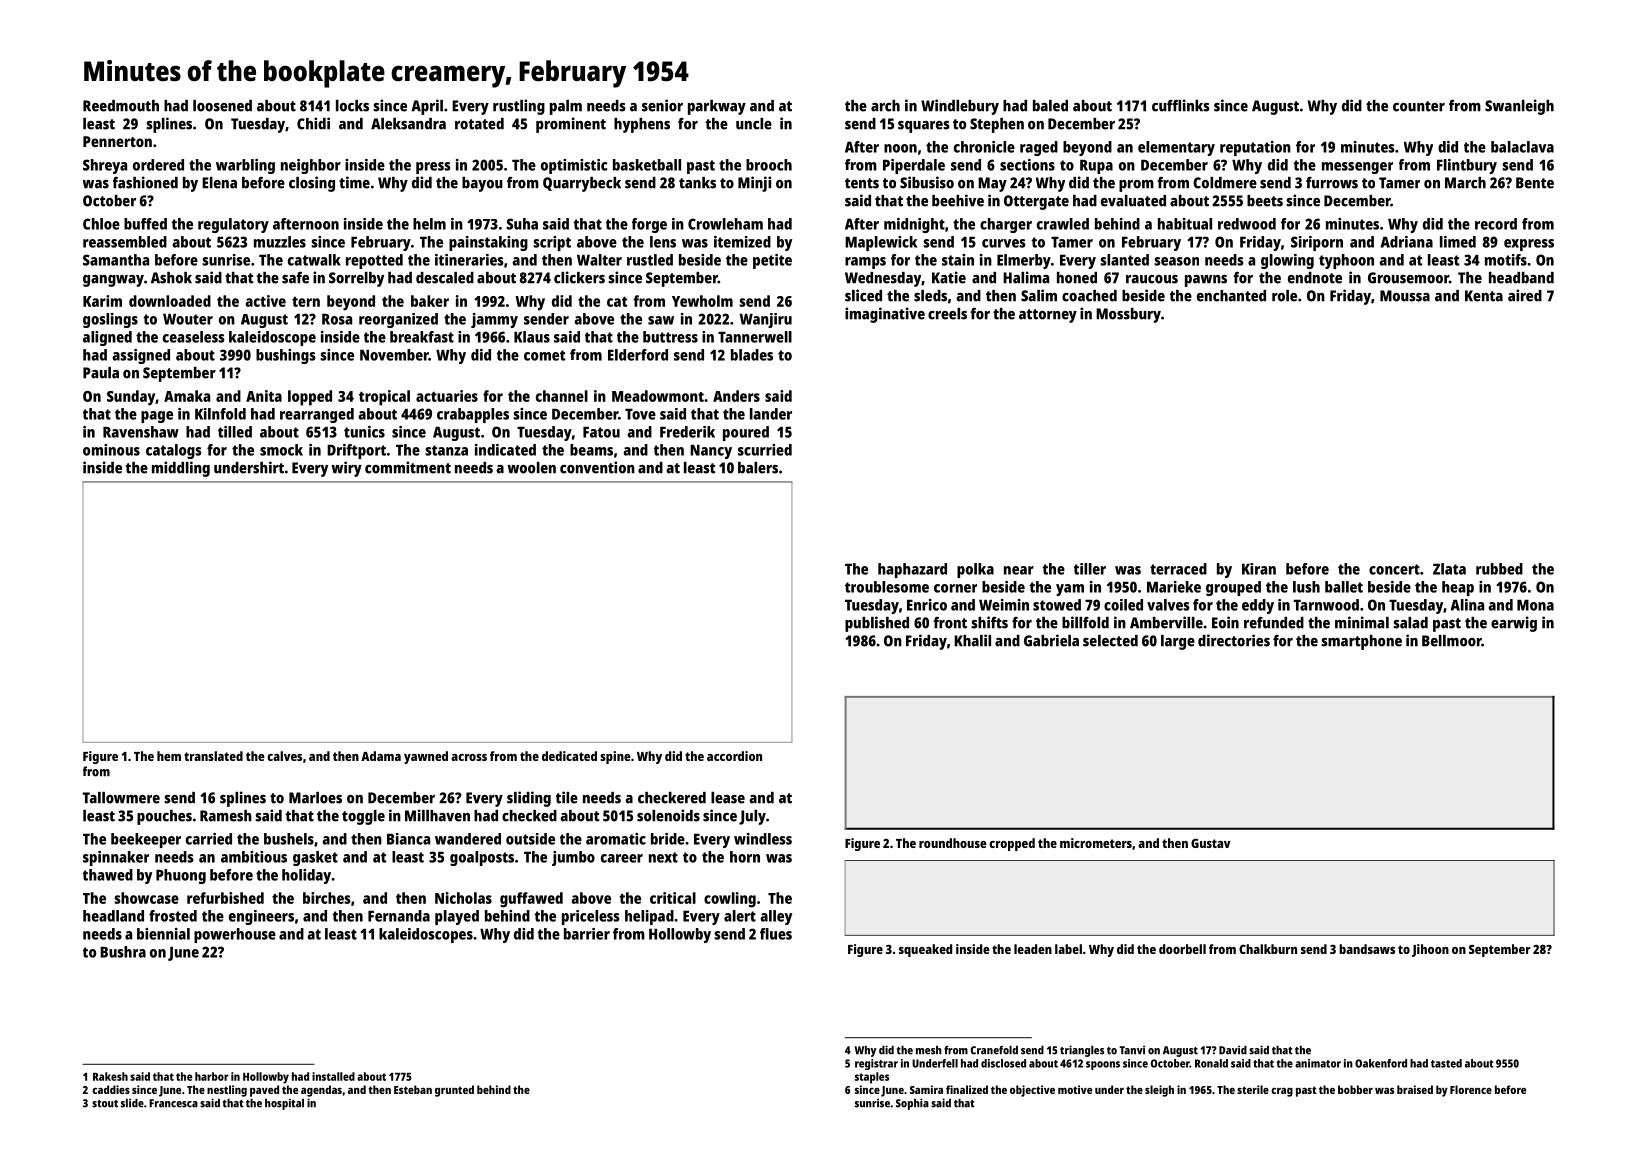  Describe the element at coordinates (505, 450) in the page. I see `indicated` at that location.
